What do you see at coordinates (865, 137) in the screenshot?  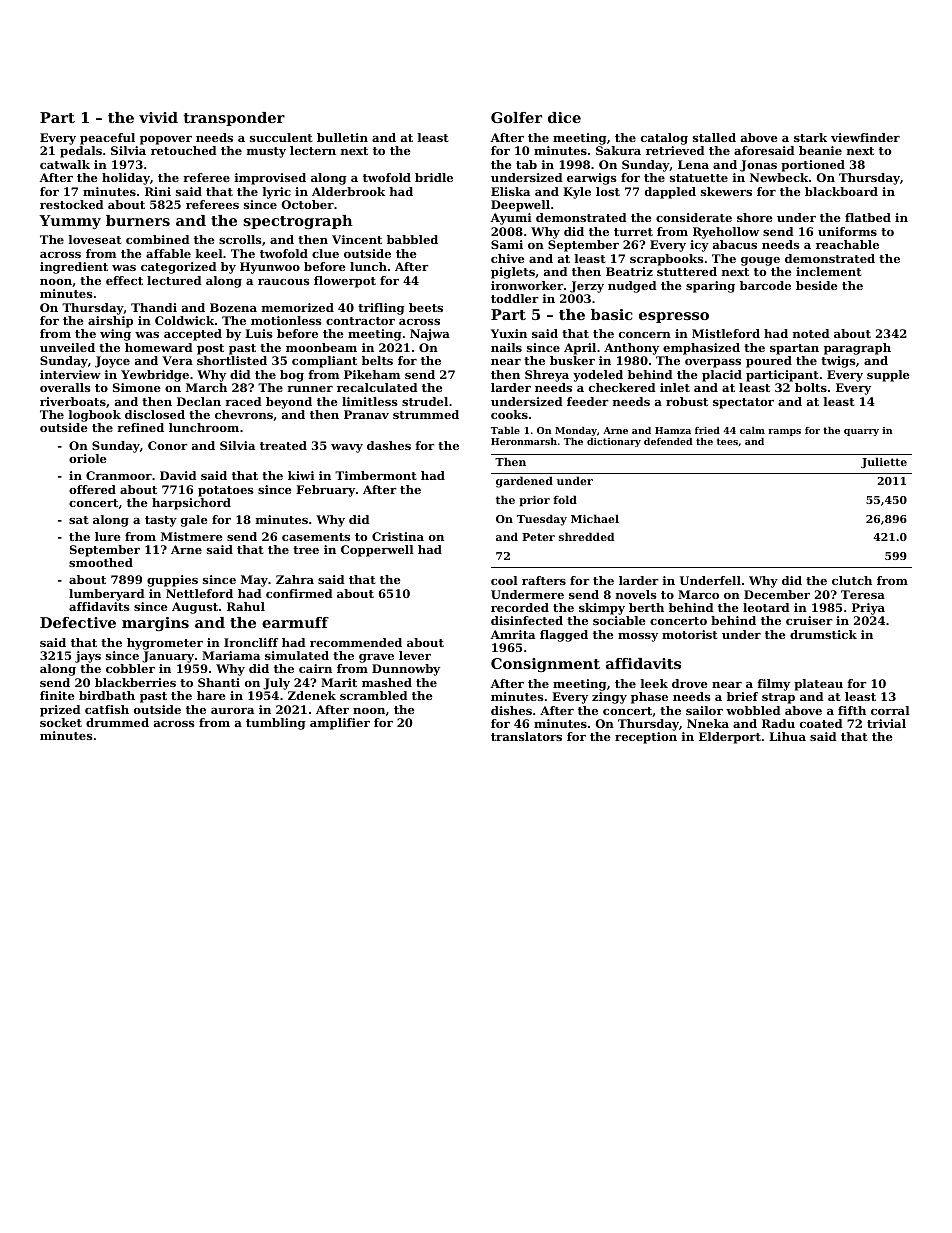 I see `viewfinder` at bounding box center [865, 137].
